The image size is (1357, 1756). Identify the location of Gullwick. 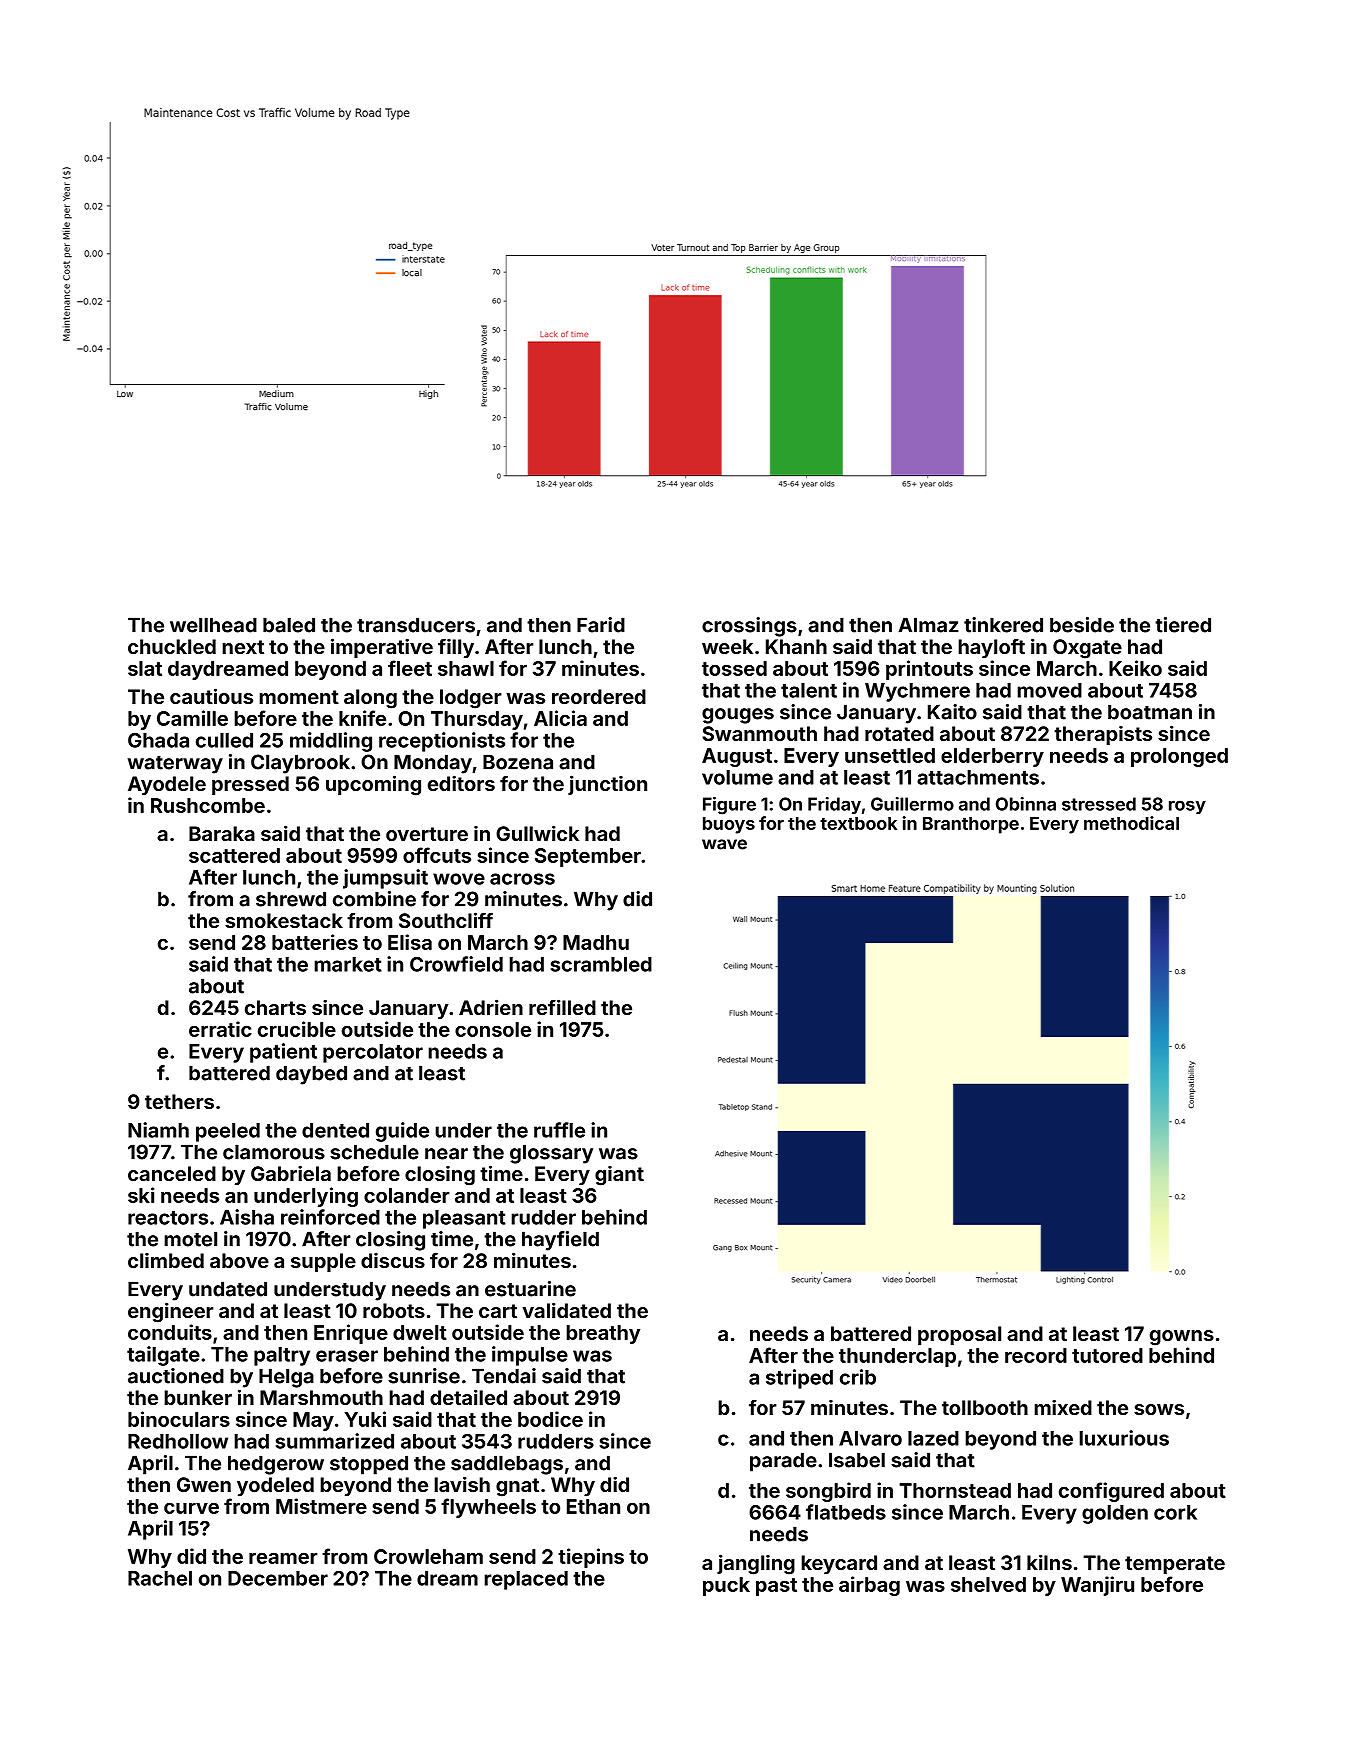
(537, 833).
